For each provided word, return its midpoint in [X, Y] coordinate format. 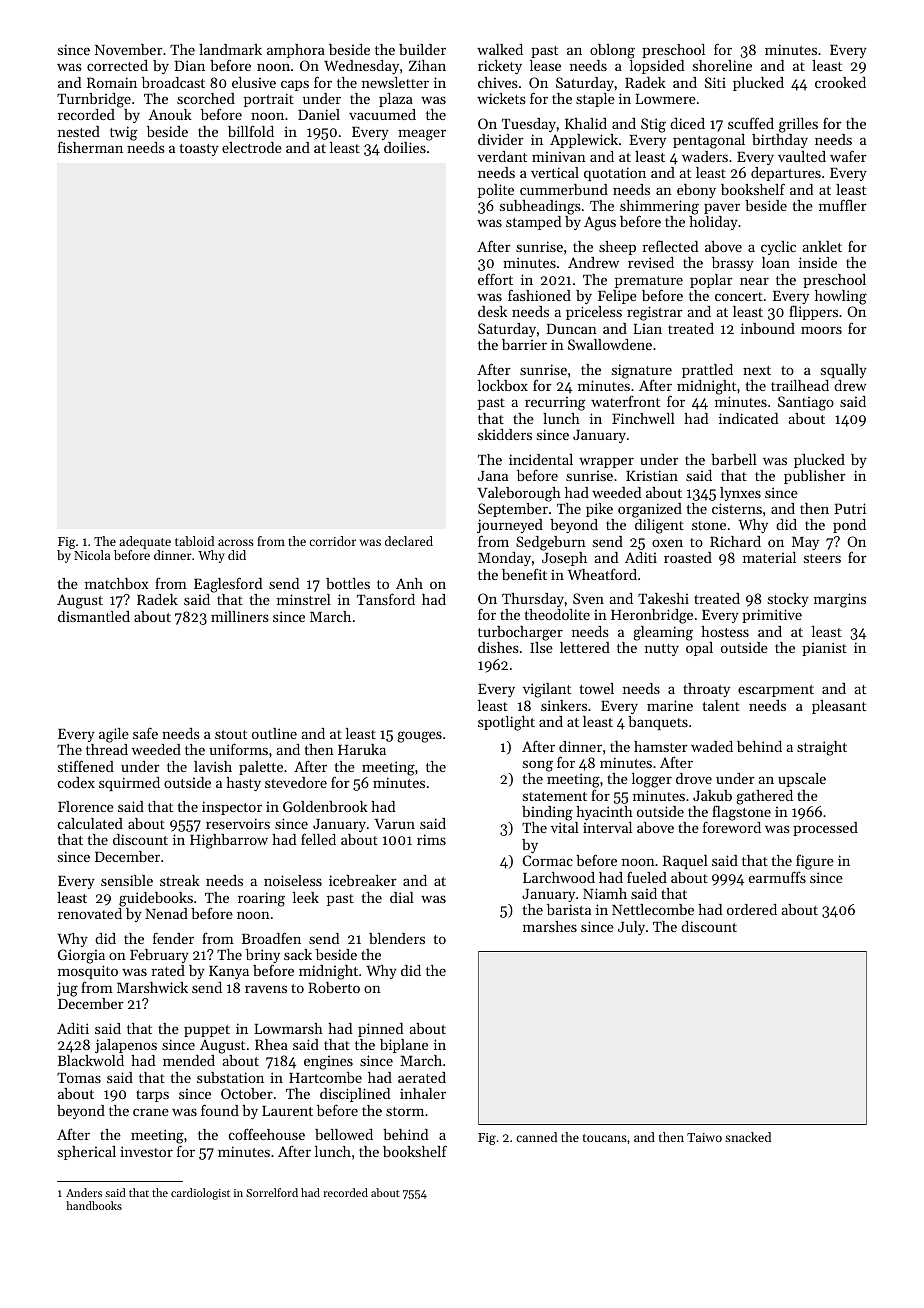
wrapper [606, 462]
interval [607, 827]
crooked [840, 82]
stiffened [86, 766]
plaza [396, 100]
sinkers [564, 705]
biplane [404, 1046]
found [220, 1110]
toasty [199, 150]
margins [840, 600]
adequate [145, 542]
